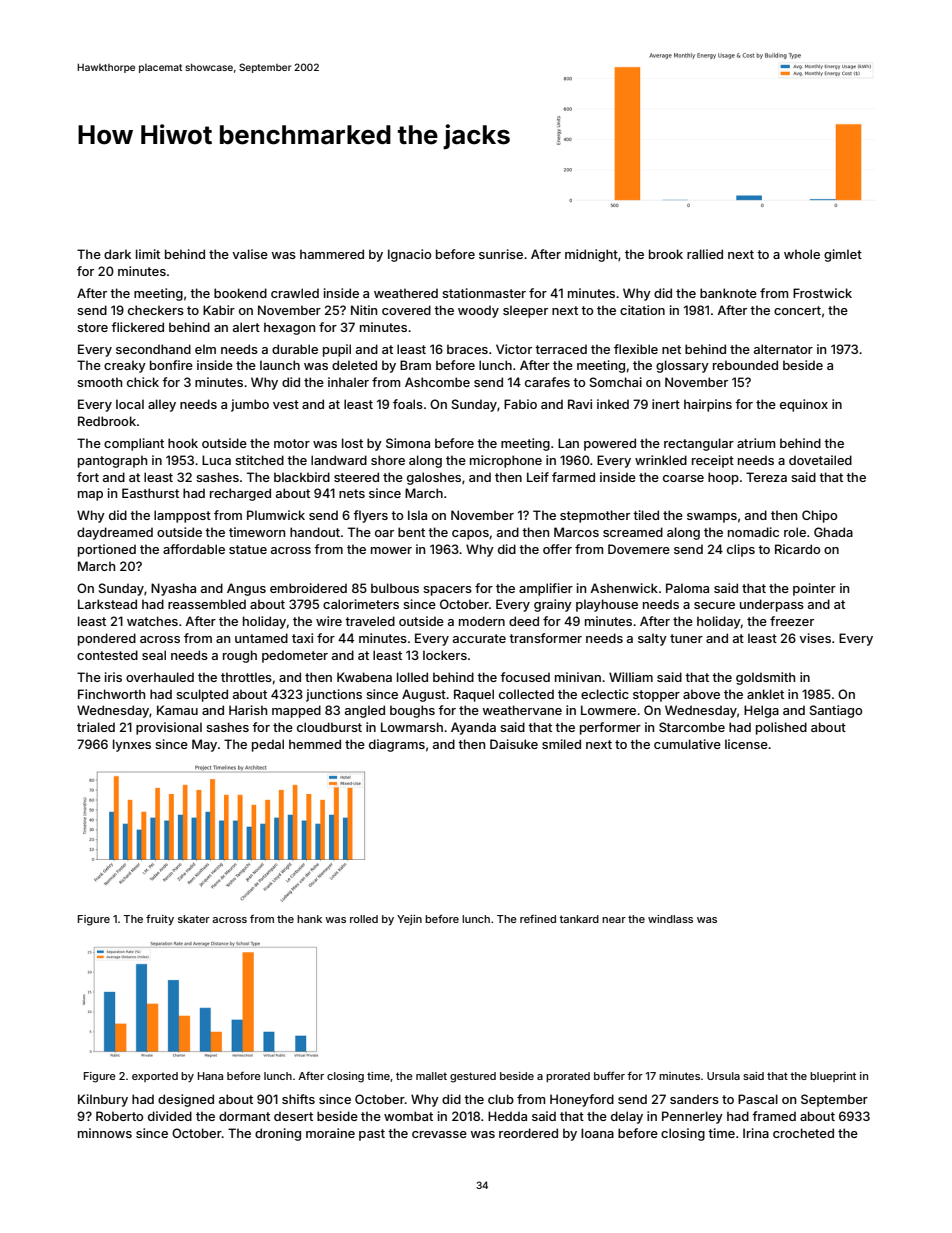 The image size is (952, 1233). I want to click on hairpins, so click(708, 405).
